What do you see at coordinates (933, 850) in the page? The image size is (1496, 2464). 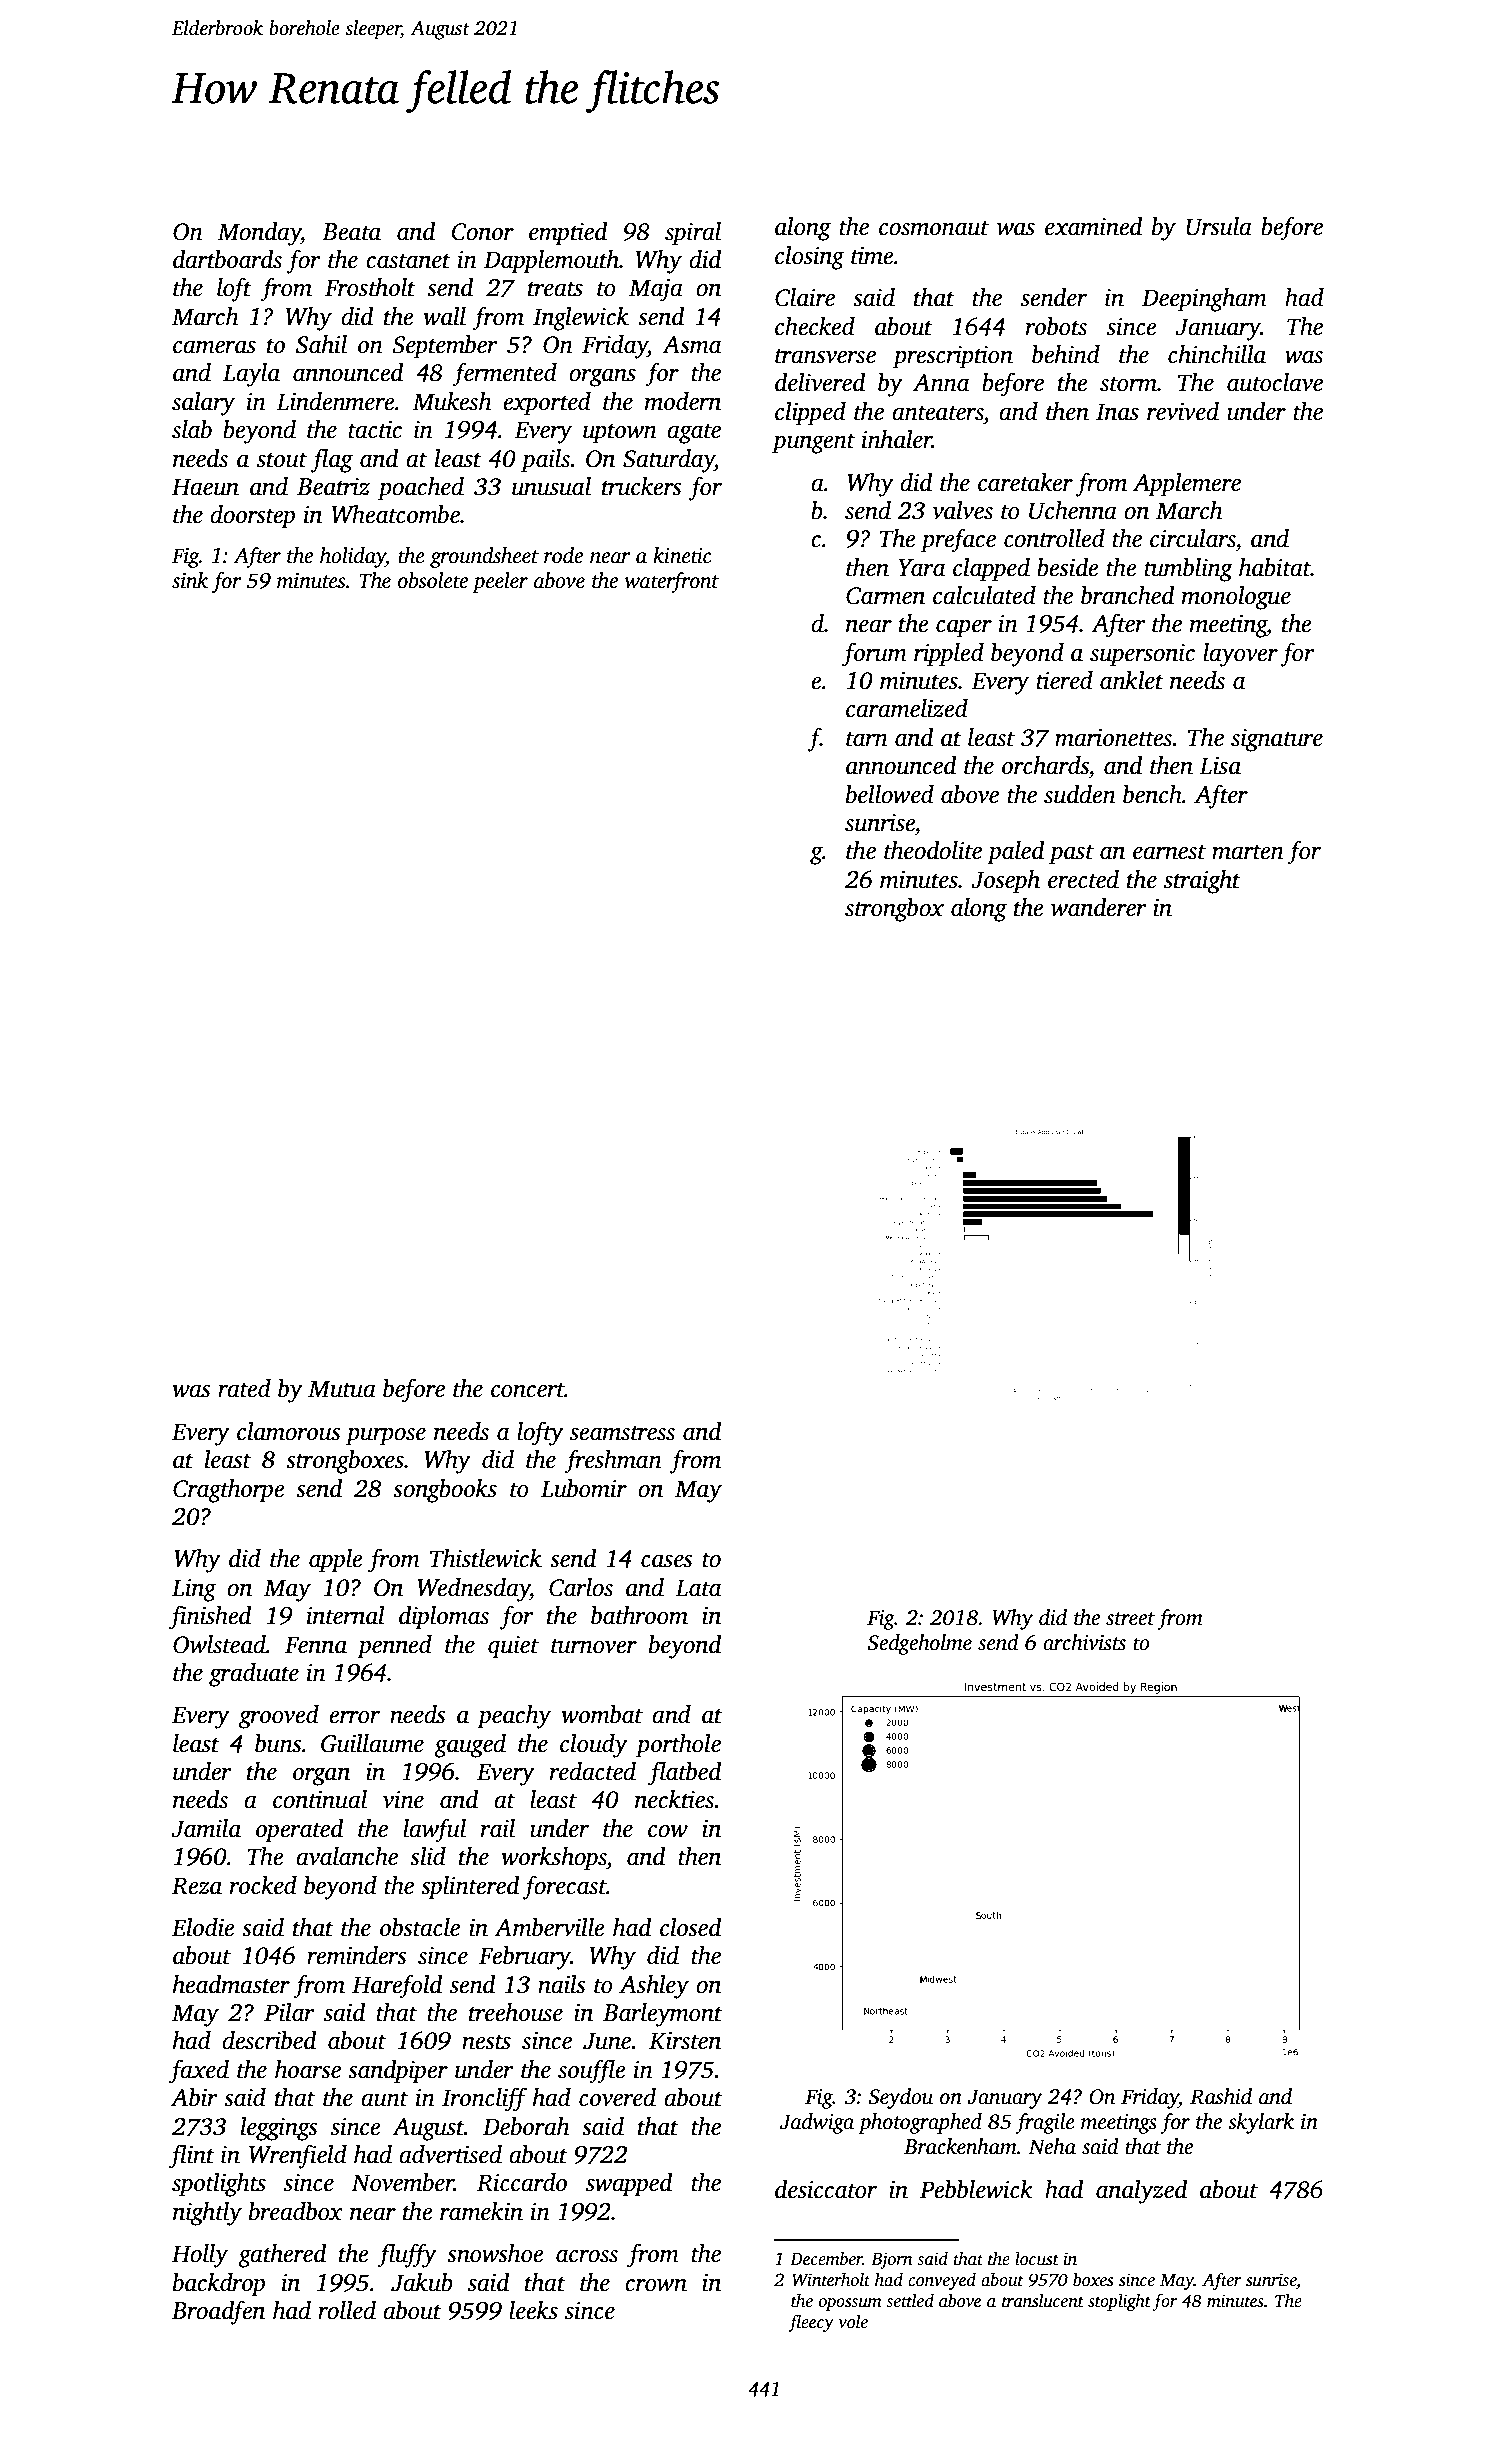 I see `theodolite` at bounding box center [933, 850].
